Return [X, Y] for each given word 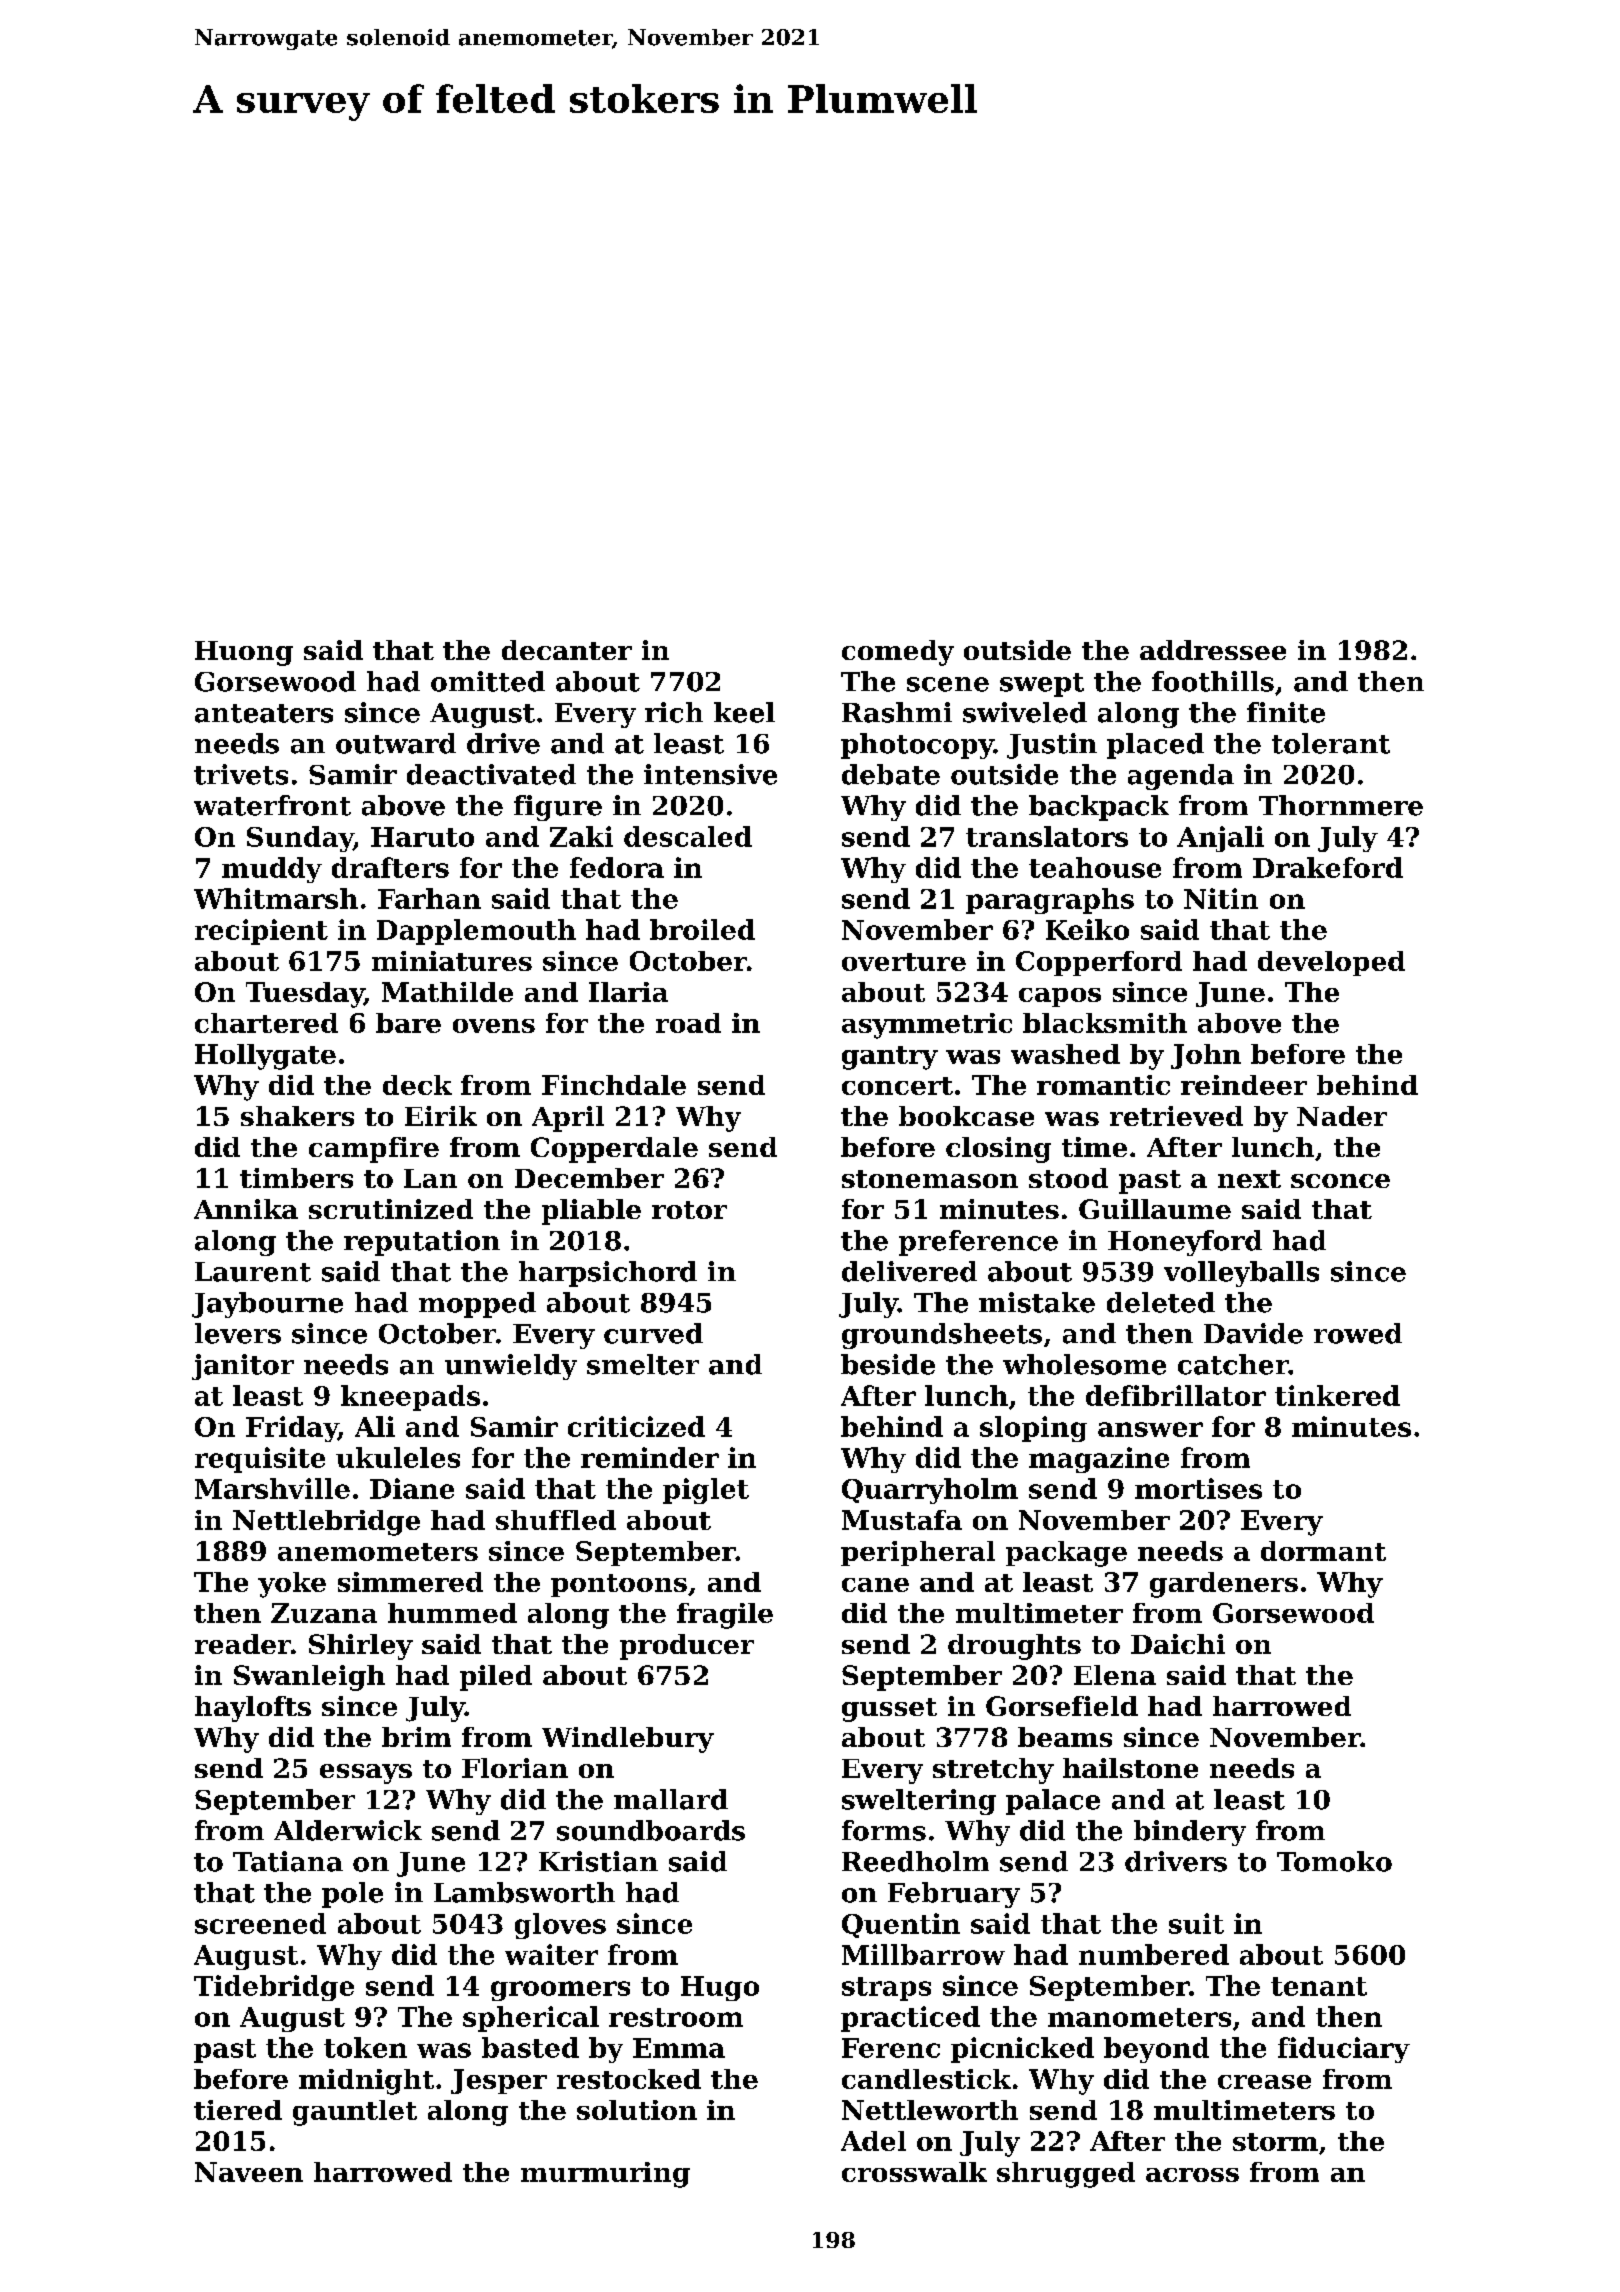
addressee [1213, 650]
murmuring [605, 2175]
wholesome [1084, 1364]
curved [653, 1333]
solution [637, 2110]
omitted [488, 681]
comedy [898, 653]
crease [1264, 2082]
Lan [430, 1178]
